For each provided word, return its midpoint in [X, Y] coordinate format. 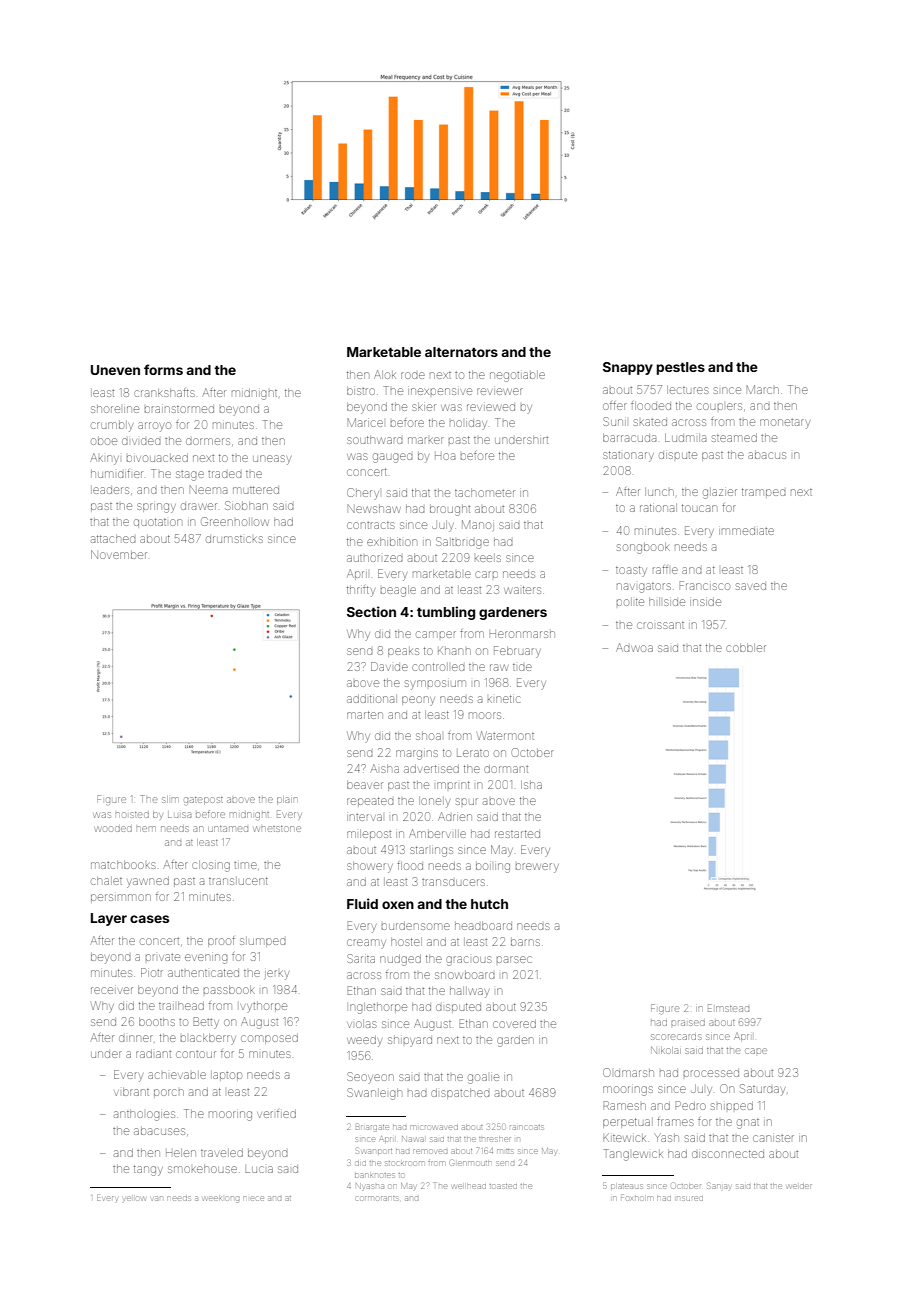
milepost [369, 835]
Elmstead [728, 1008]
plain [287, 800]
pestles [681, 368]
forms [163, 369]
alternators [461, 352]
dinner [136, 1038]
